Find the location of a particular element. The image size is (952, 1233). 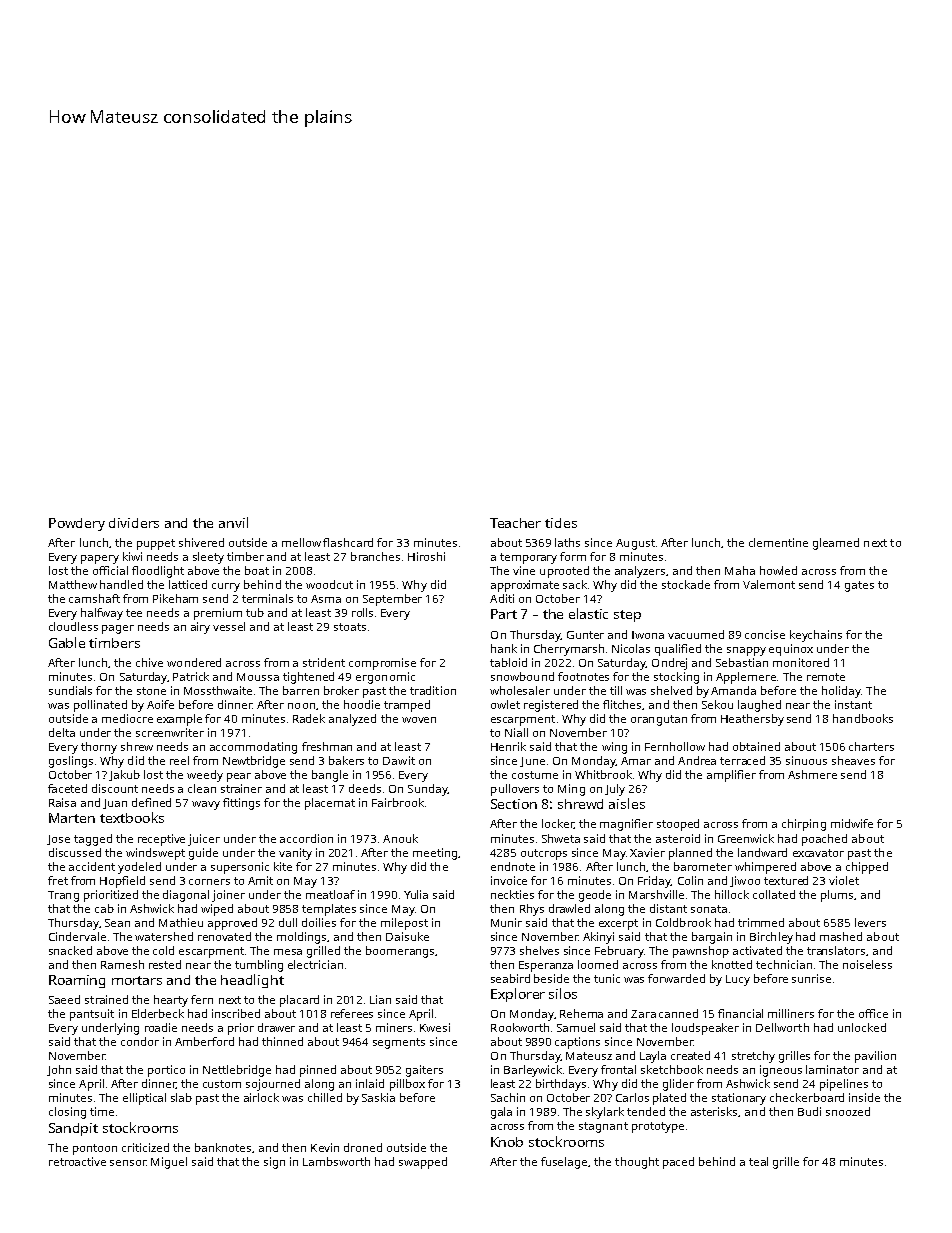

Explorer is located at coordinates (518, 995).
